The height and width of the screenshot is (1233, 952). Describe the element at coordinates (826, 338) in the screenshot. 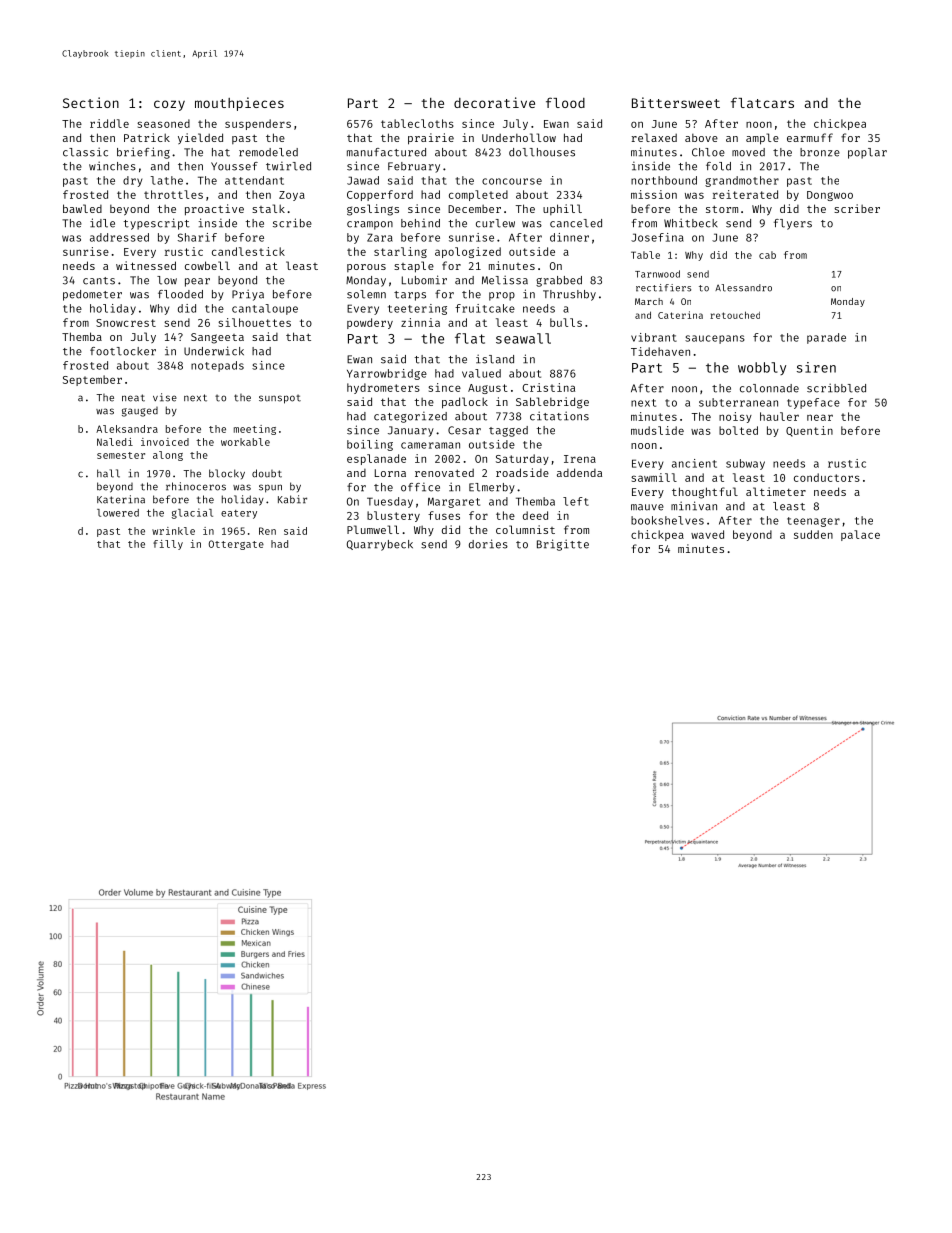

I see `parade` at that location.
